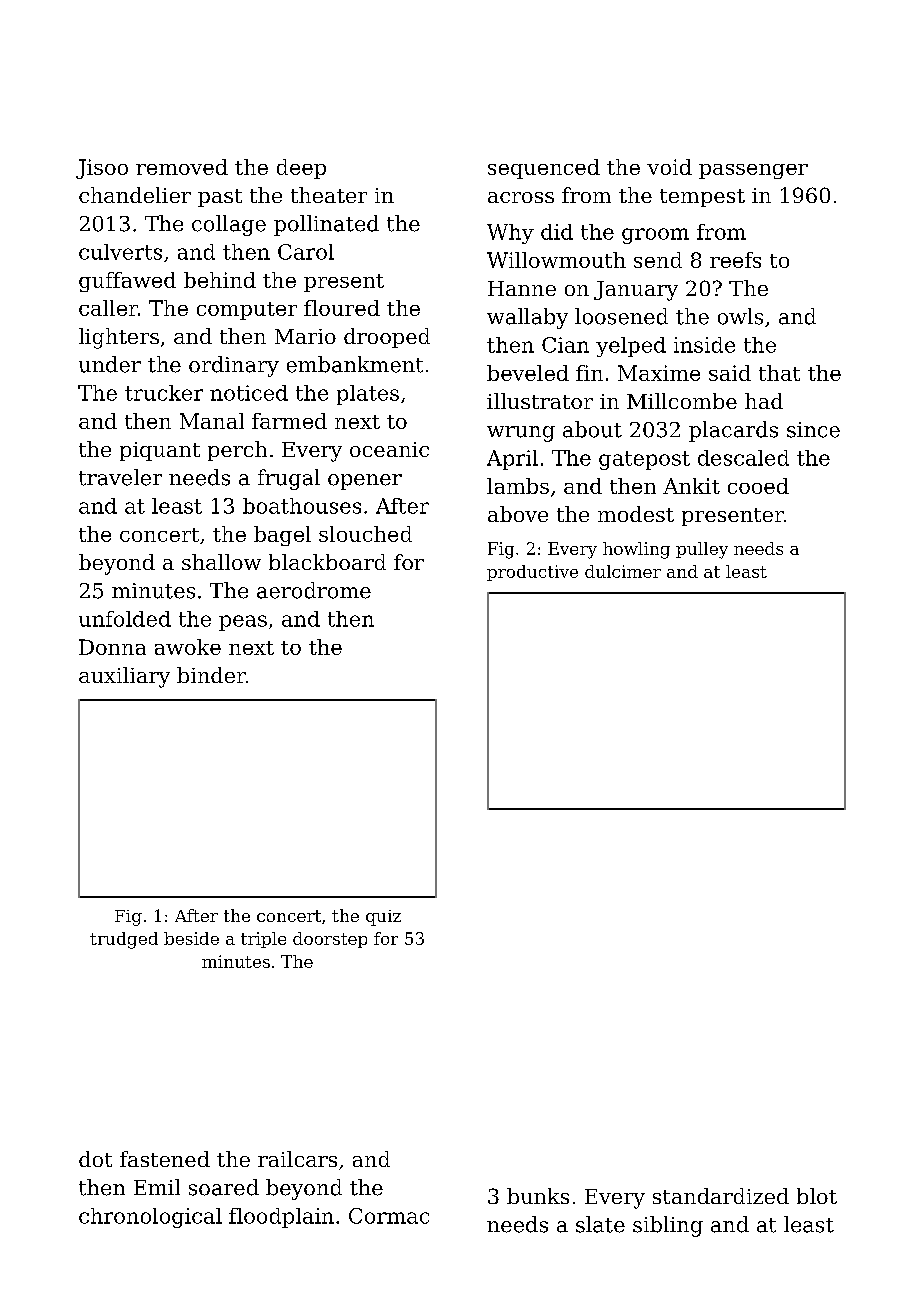 This image has height=1311, width=924. I want to click on reefs, so click(735, 260).
